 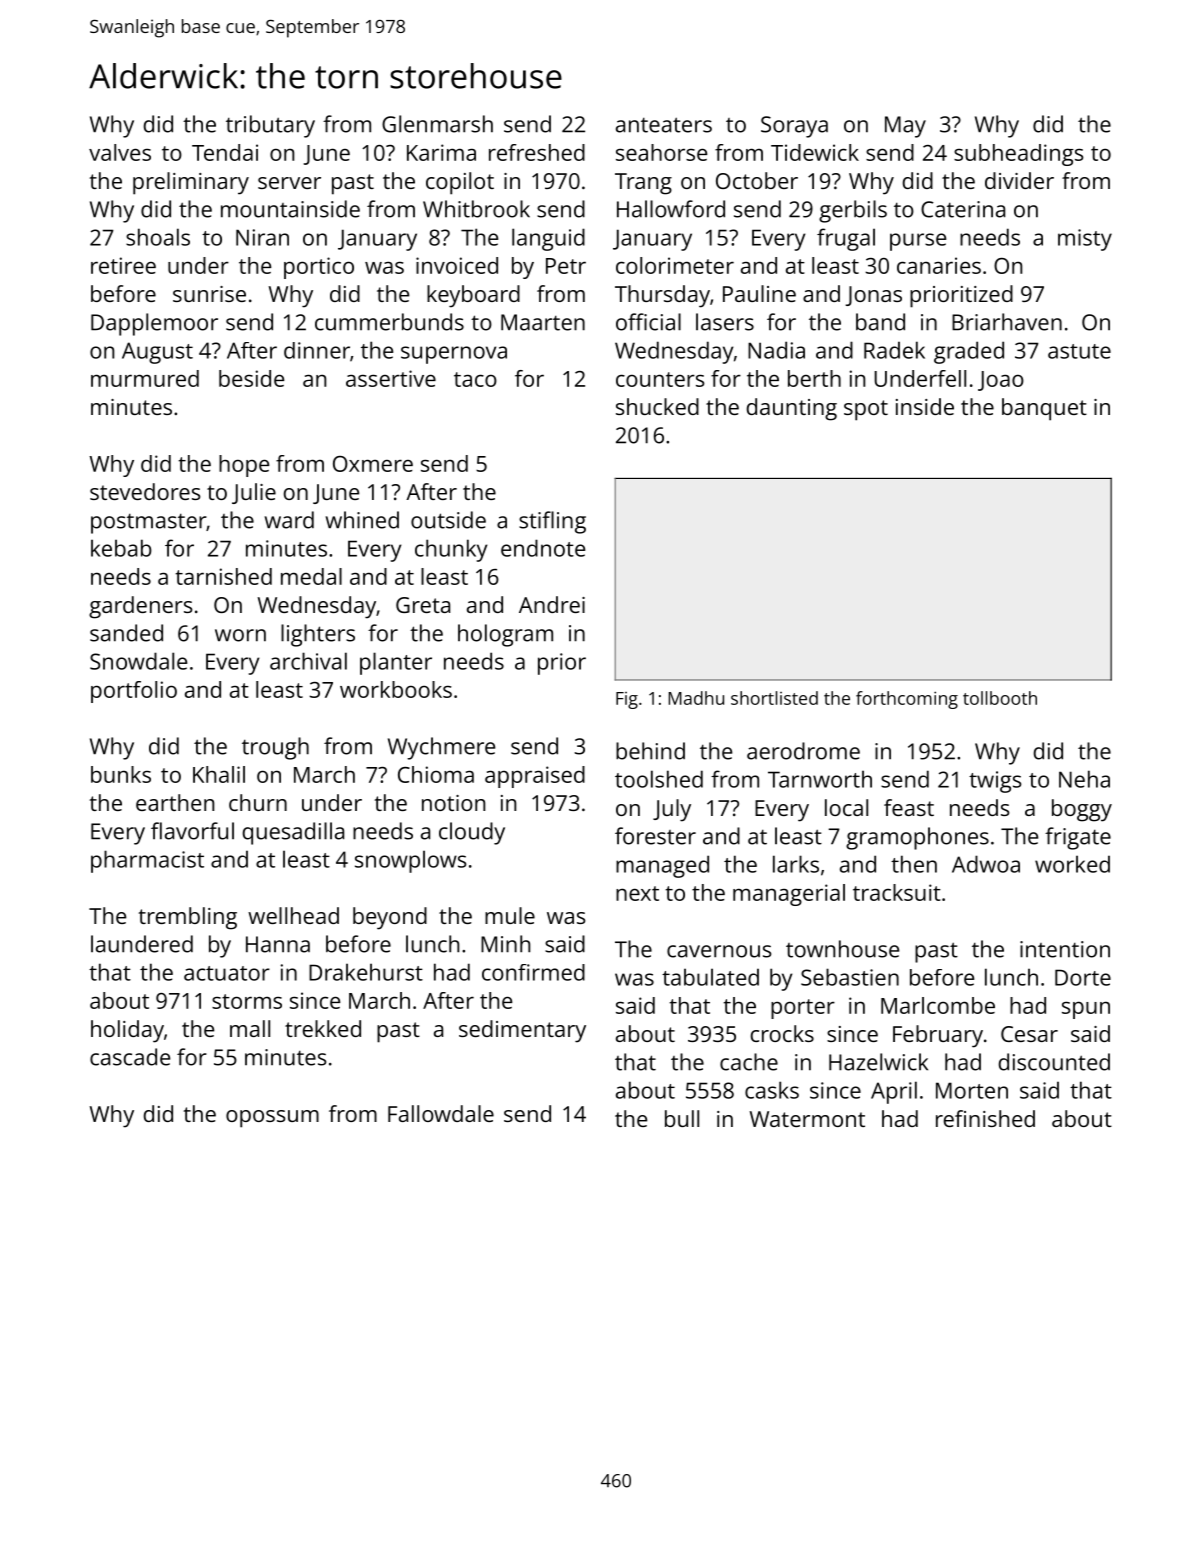 I want to click on Adwoa, so click(x=986, y=864).
